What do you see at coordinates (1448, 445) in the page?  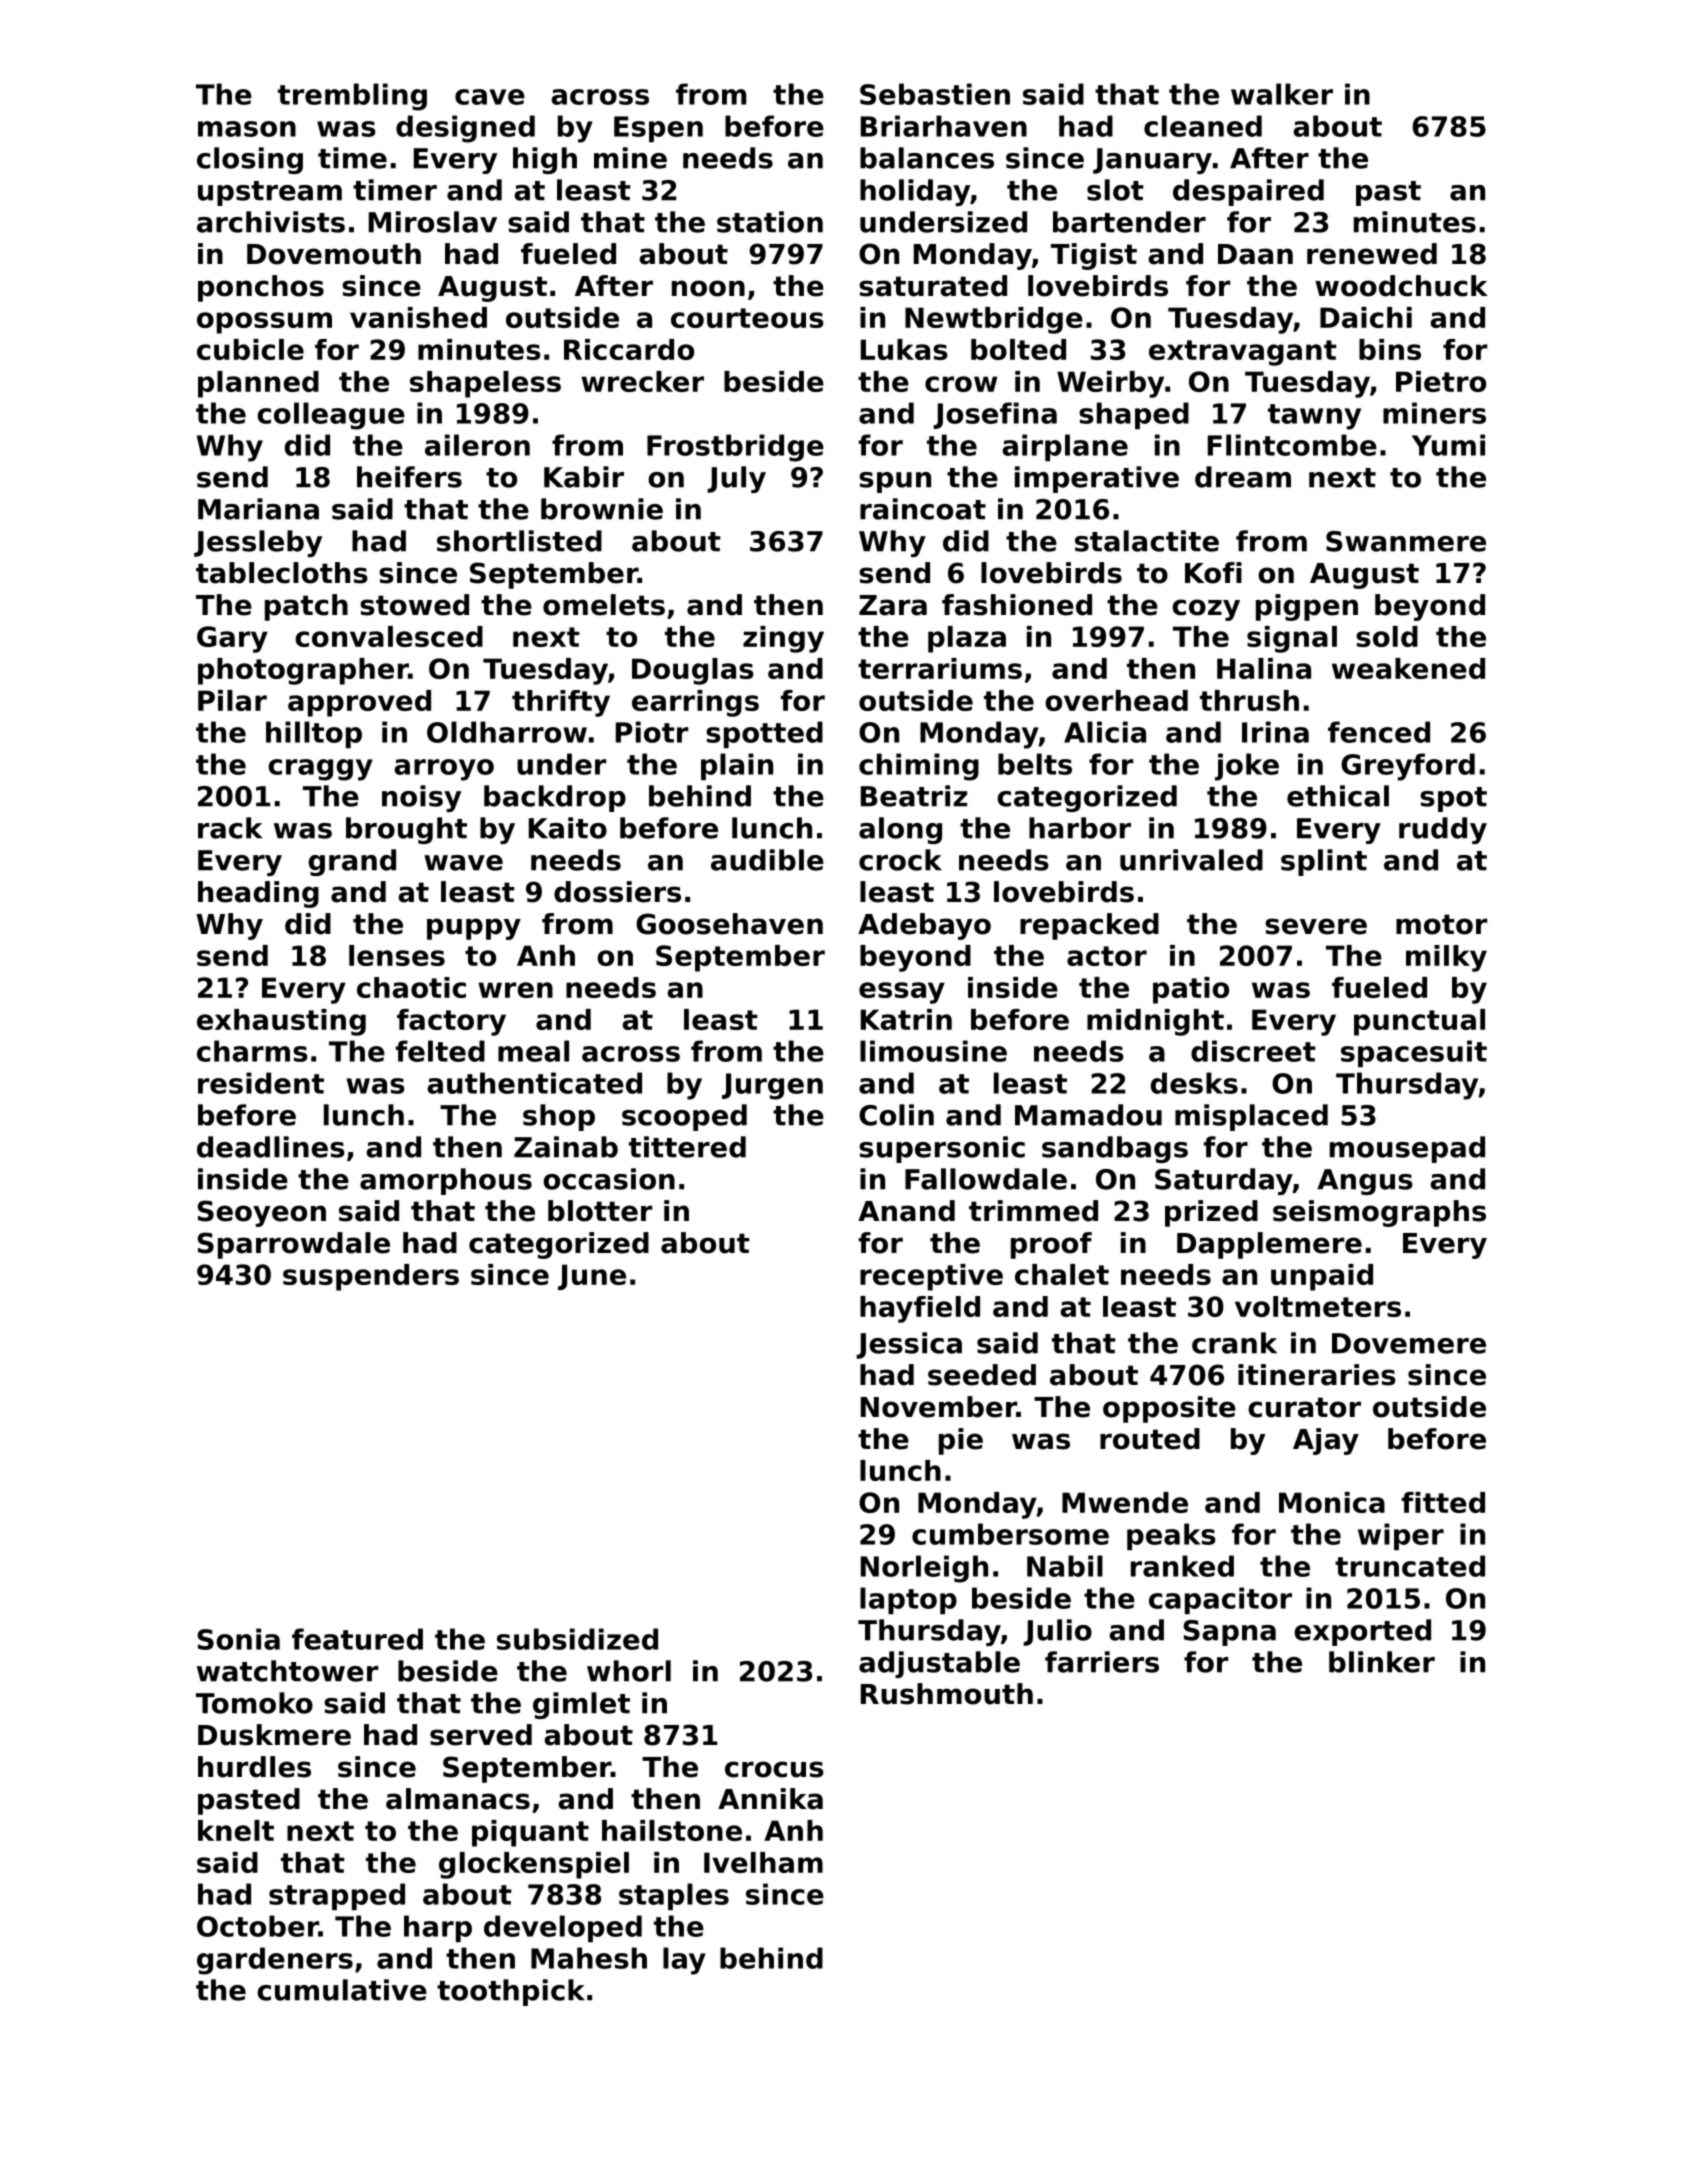 I see `Yumi` at bounding box center [1448, 445].
